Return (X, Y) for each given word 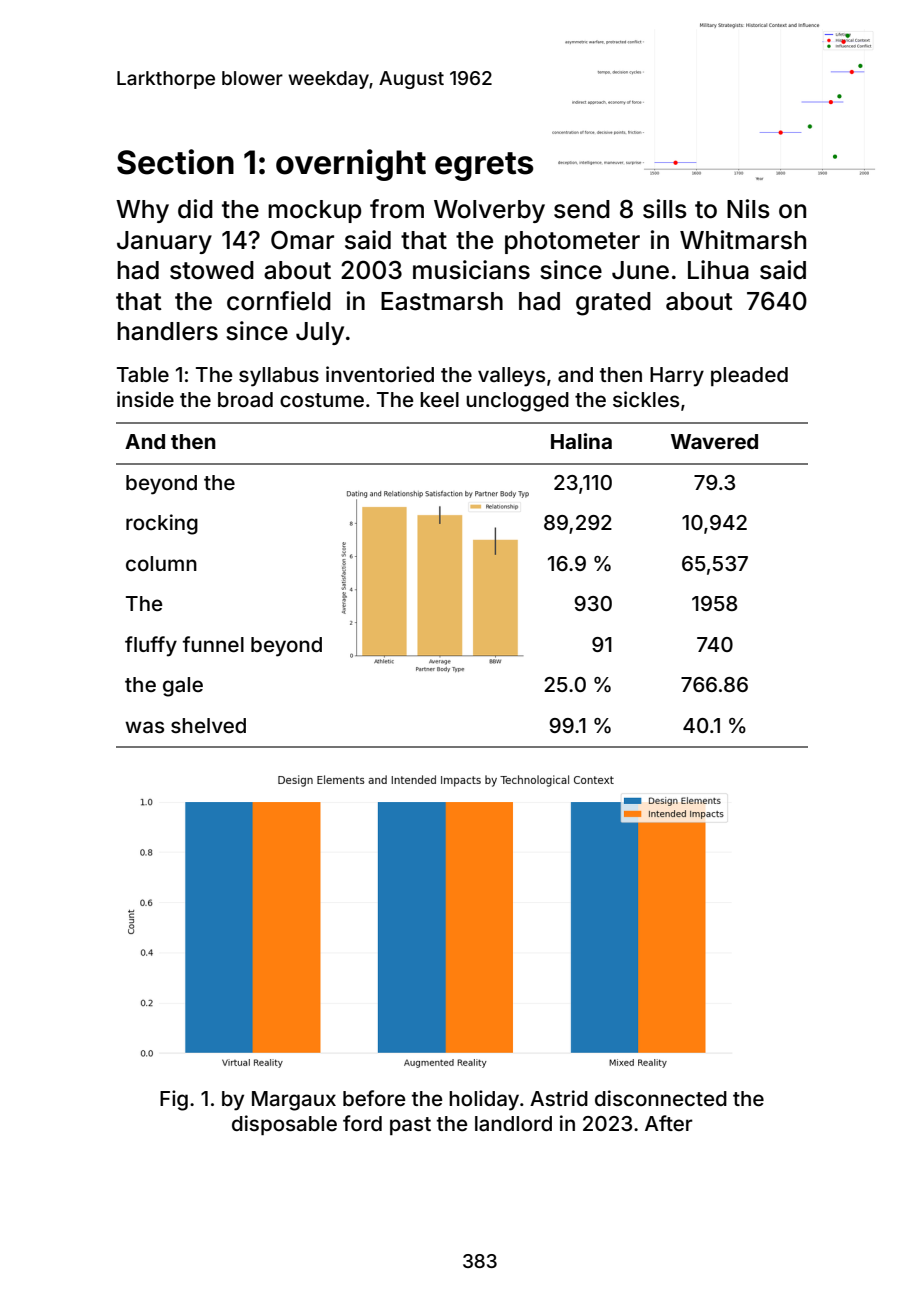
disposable (284, 1125)
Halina (581, 441)
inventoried (380, 374)
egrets (484, 166)
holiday (484, 1100)
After (669, 1123)
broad (245, 399)
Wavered (714, 441)
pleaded (749, 376)
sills (665, 209)
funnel (213, 644)
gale (183, 687)
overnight (351, 165)
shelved (208, 725)
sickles (646, 399)
